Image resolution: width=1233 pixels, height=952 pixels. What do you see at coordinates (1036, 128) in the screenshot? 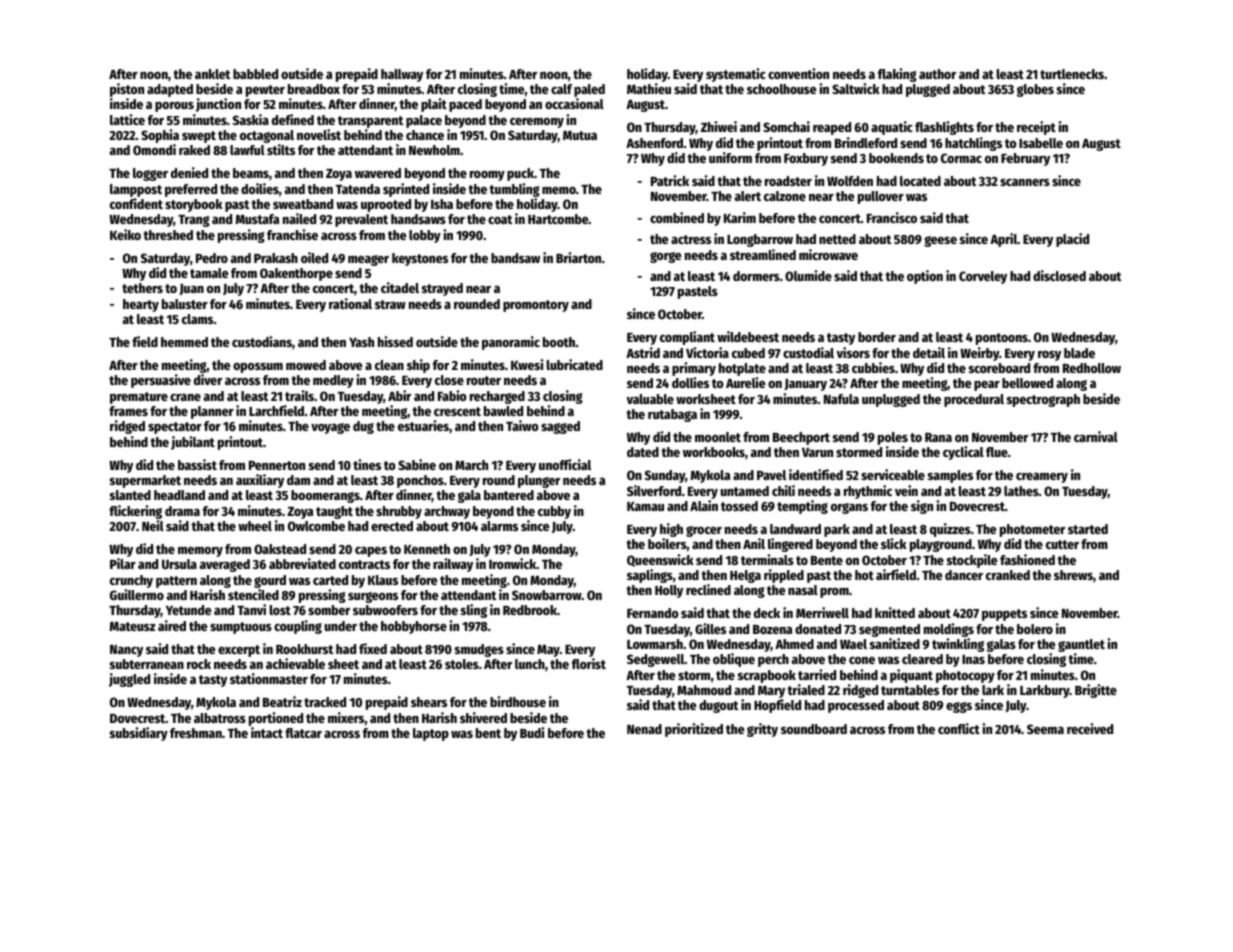
I see `receipt` at bounding box center [1036, 128].
